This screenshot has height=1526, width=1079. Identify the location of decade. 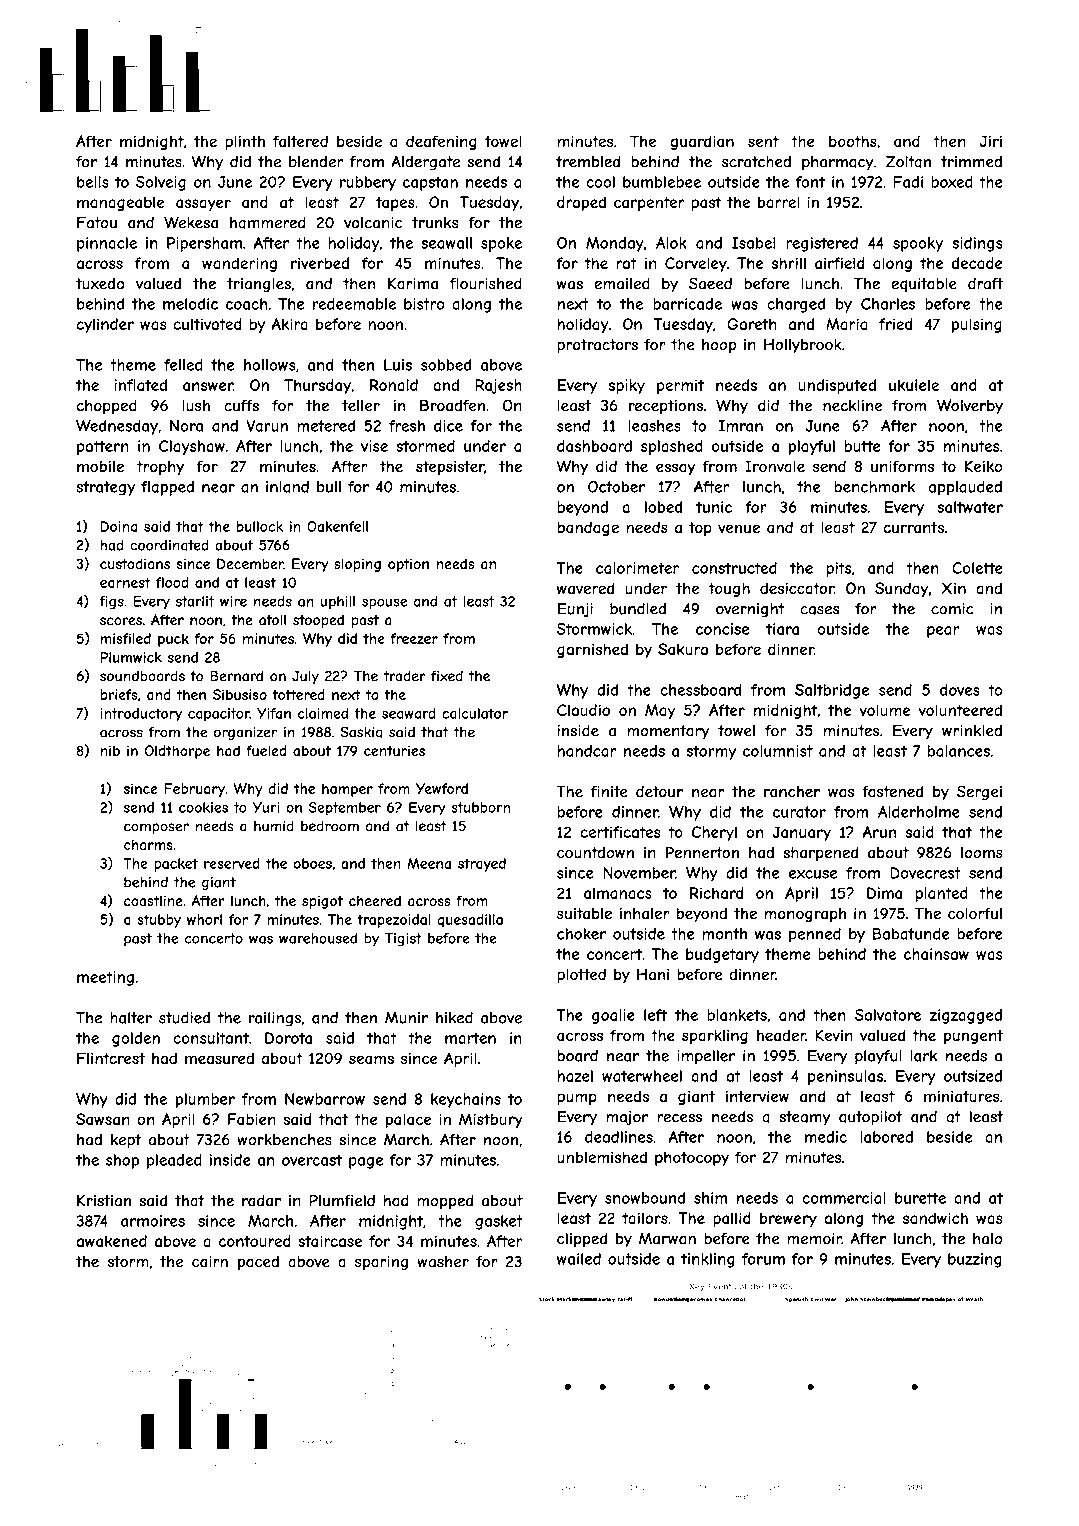
(977, 263).
